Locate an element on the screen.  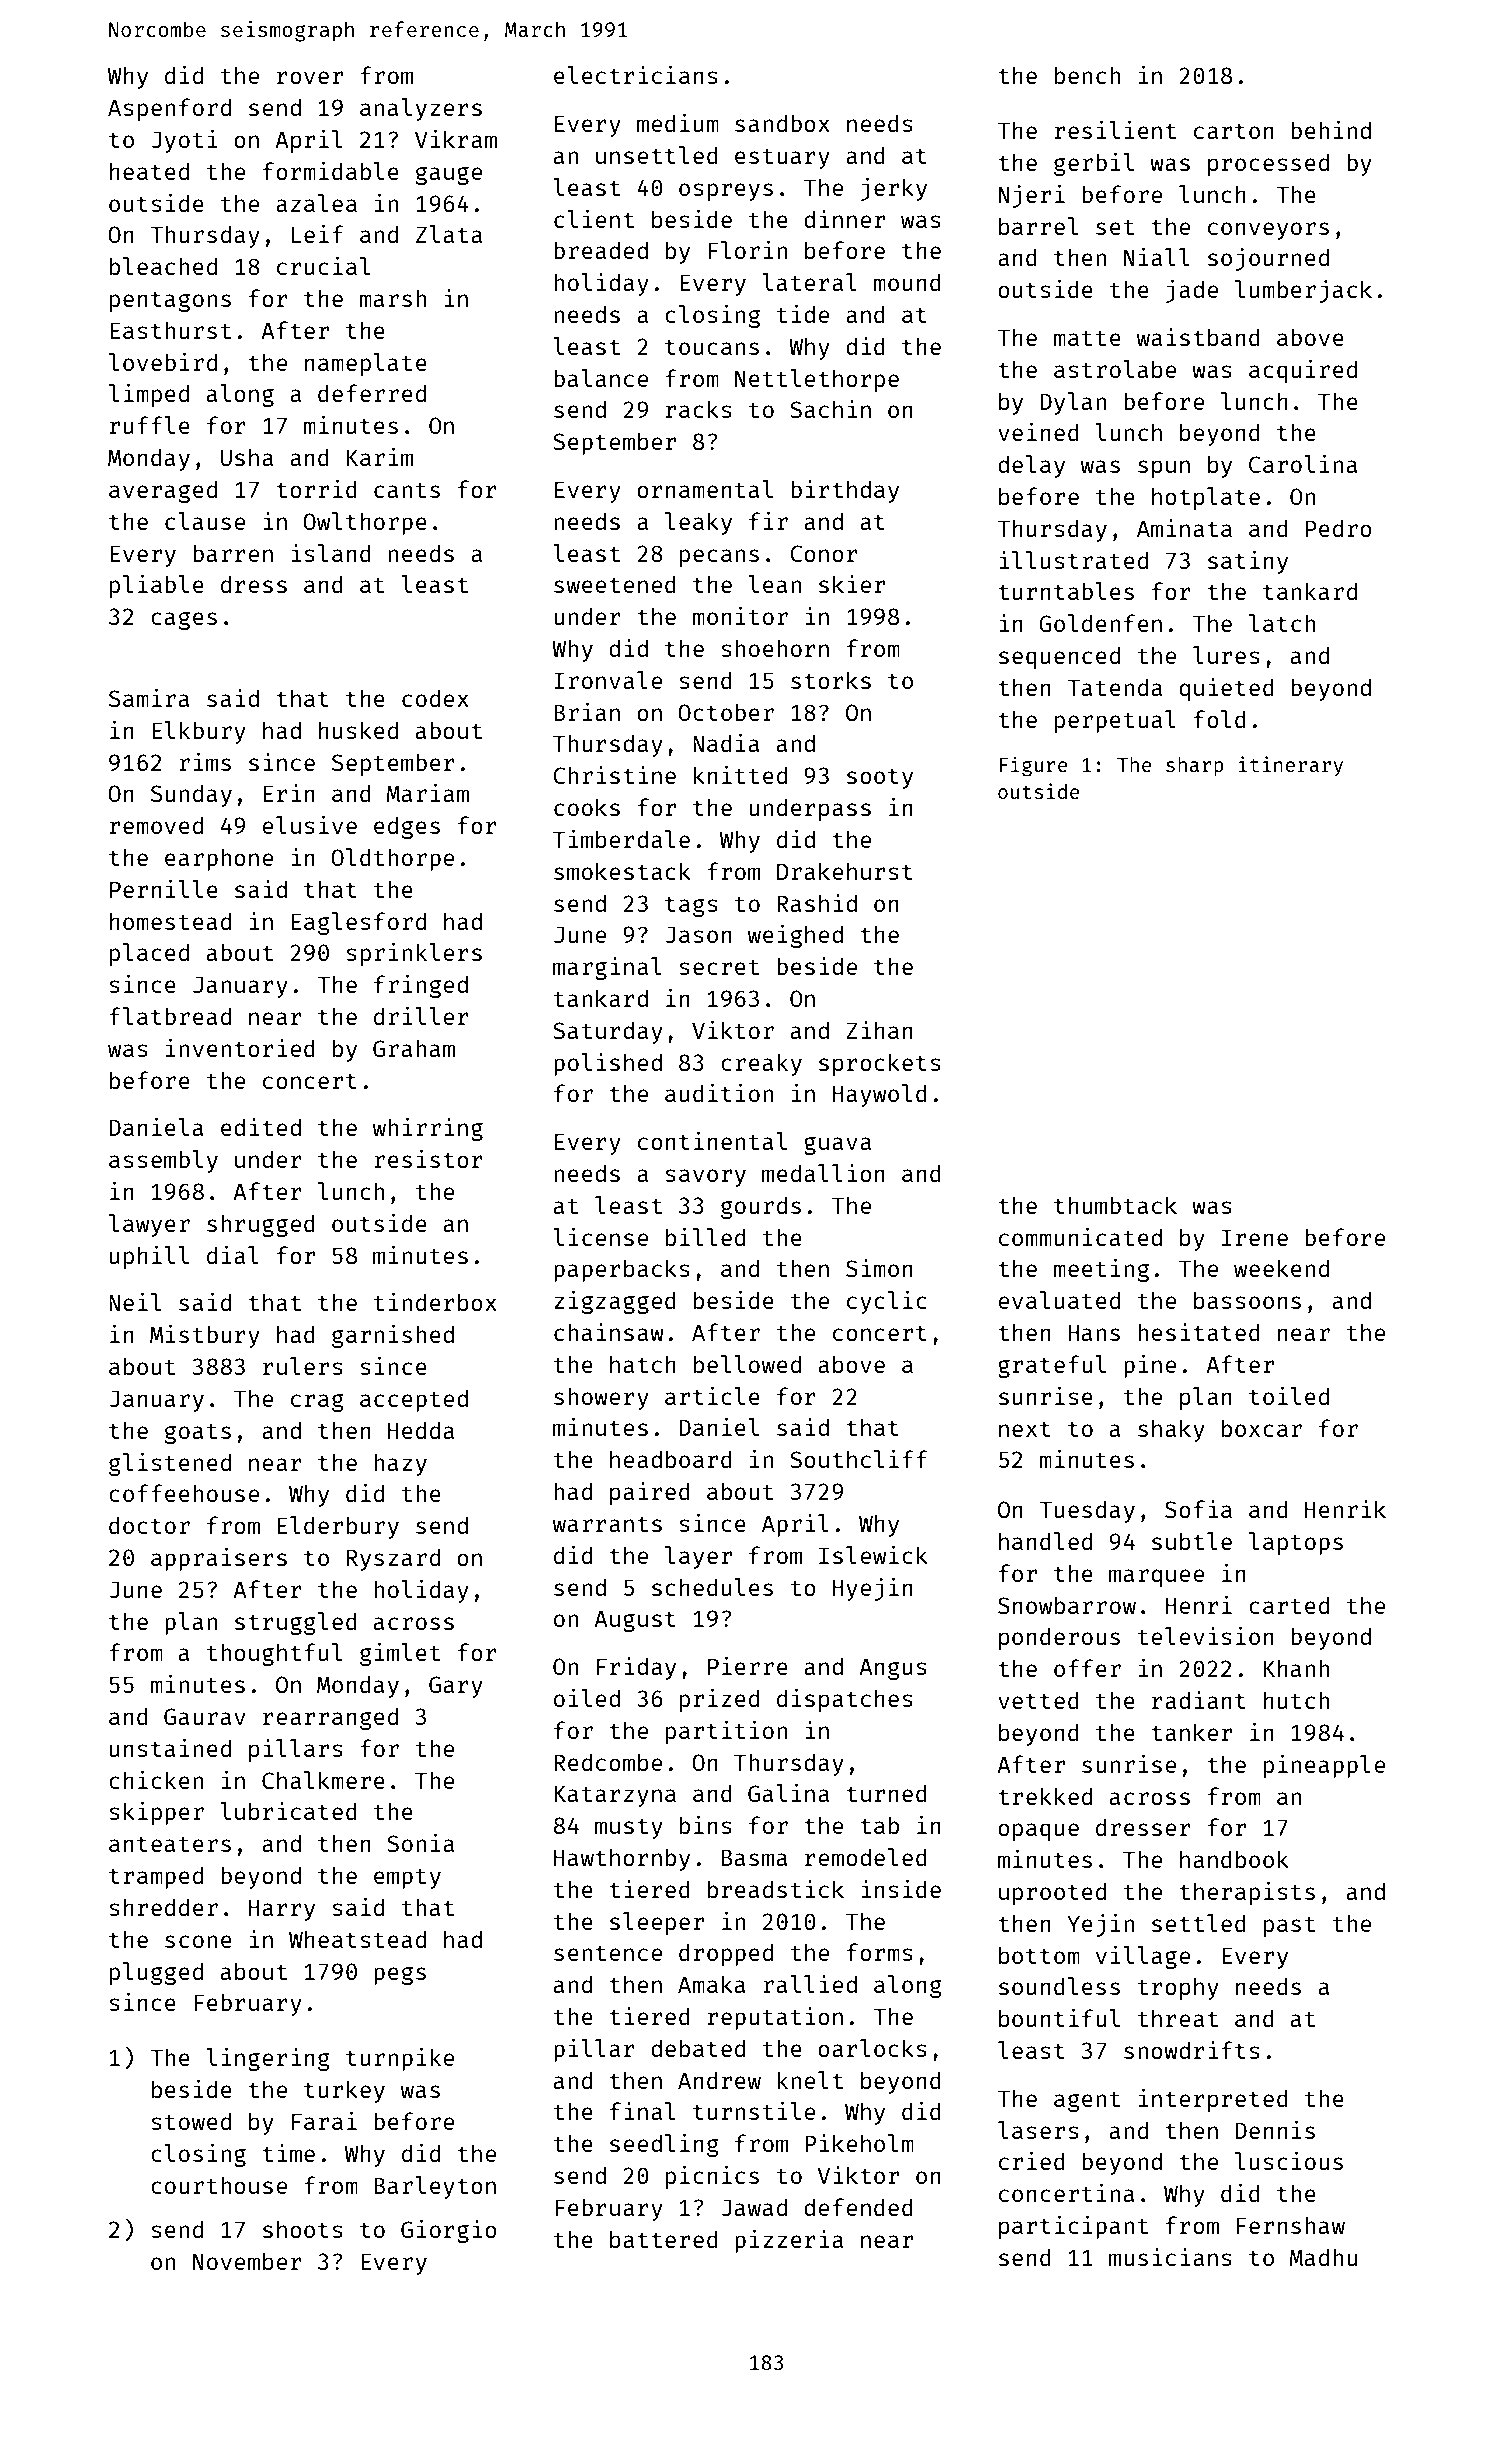
battered is located at coordinates (664, 2239).
